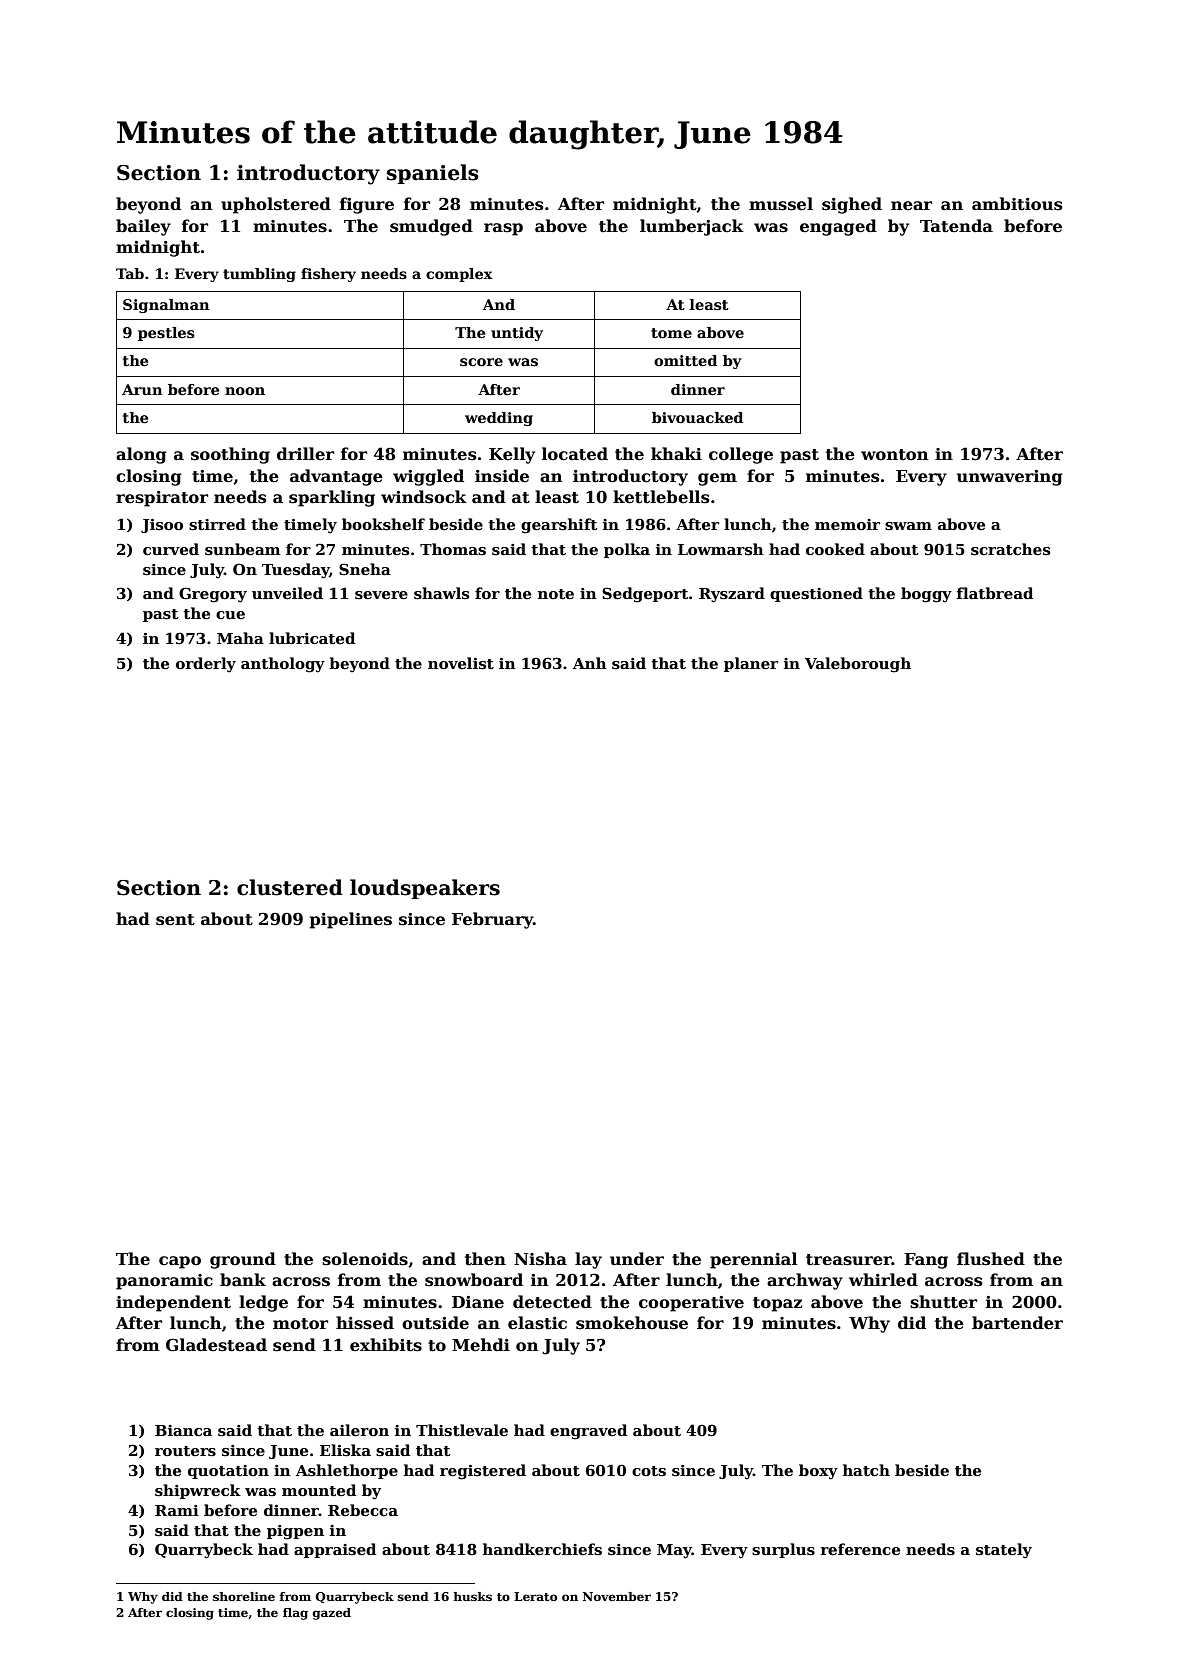 The height and width of the screenshot is (1667, 1179). What do you see at coordinates (717, 479) in the screenshot?
I see `gem` at bounding box center [717, 479].
